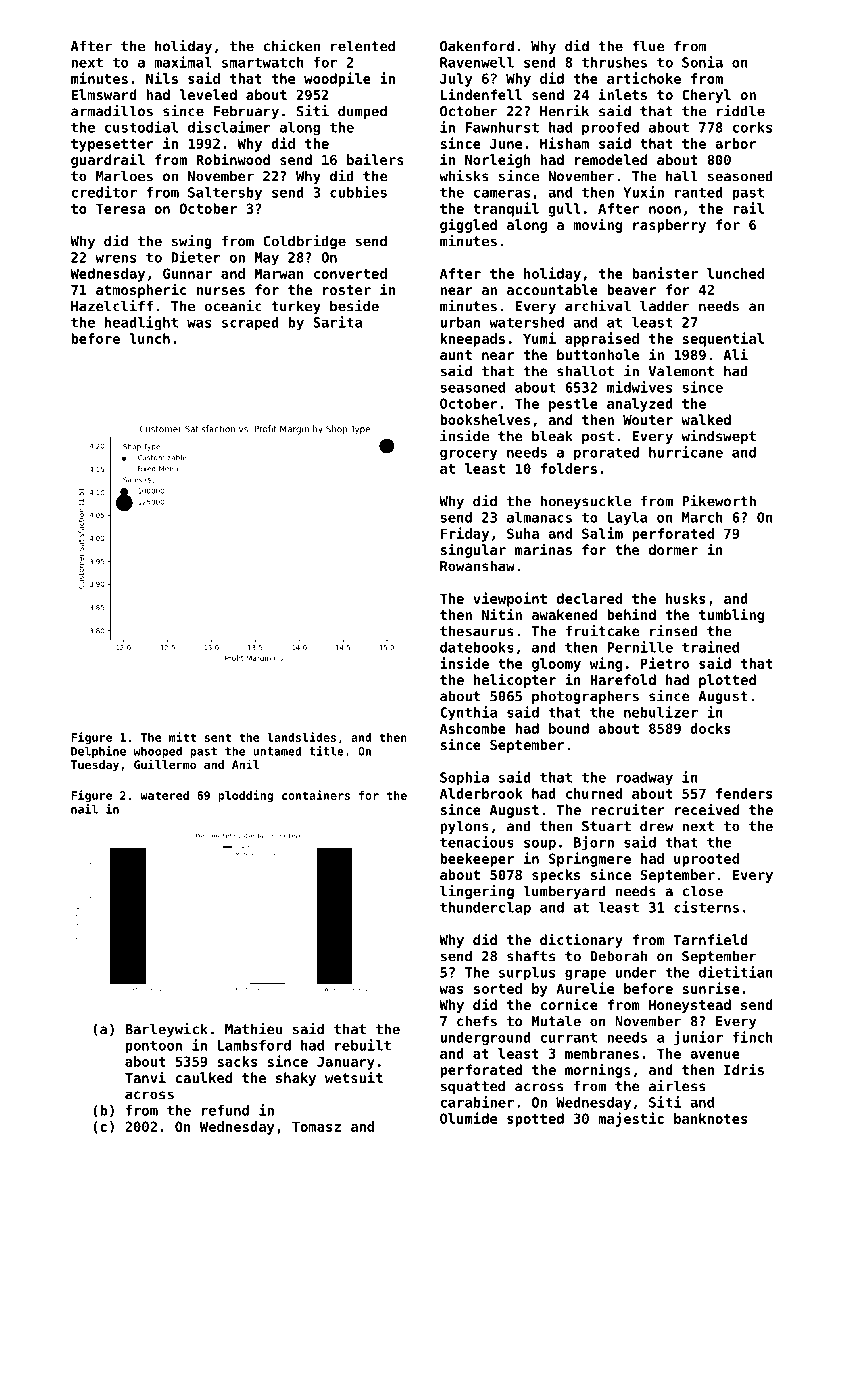  What do you see at coordinates (124, 176) in the screenshot?
I see `Marloes` at bounding box center [124, 176].
